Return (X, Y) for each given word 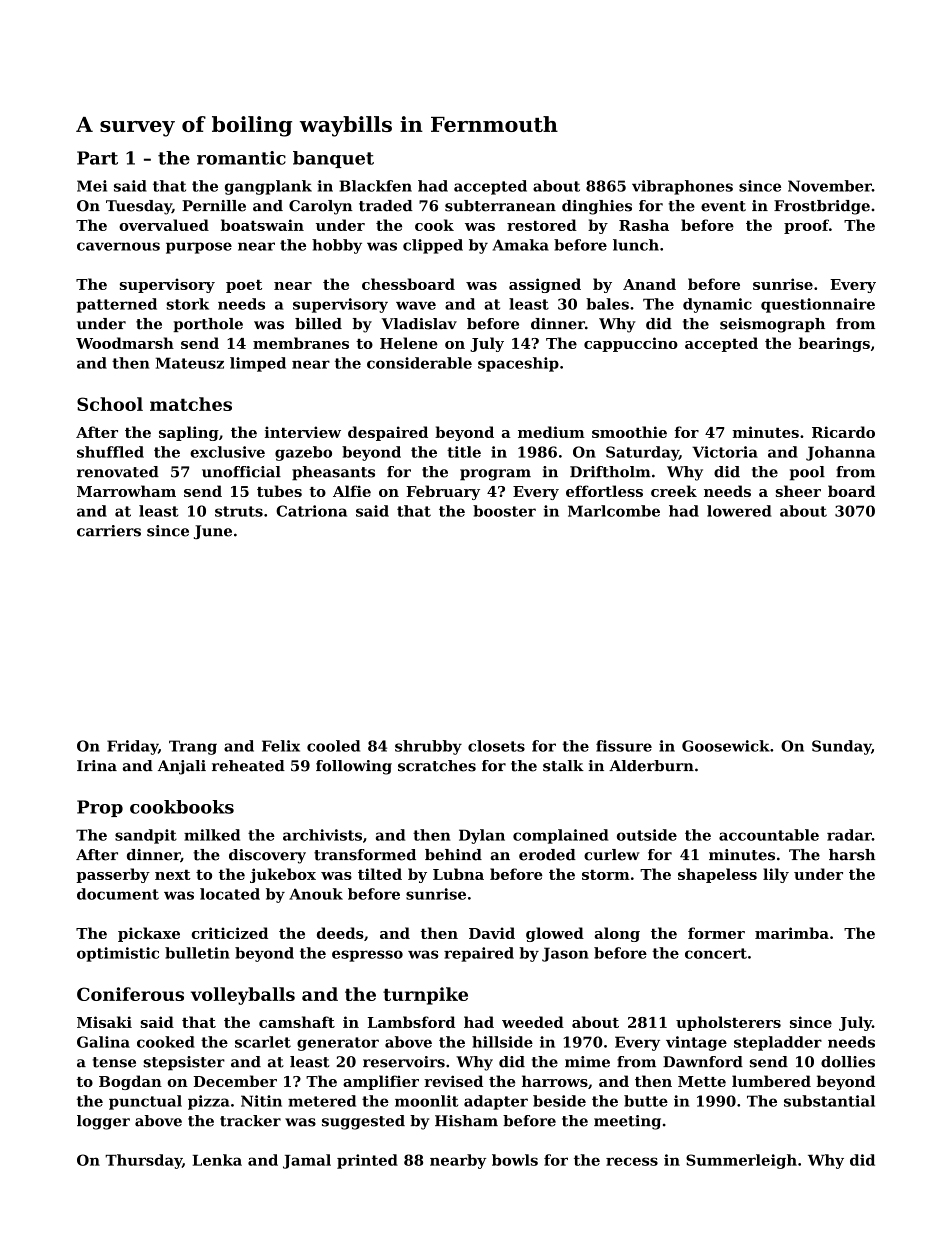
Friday (132, 747)
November (830, 186)
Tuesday (139, 207)
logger (103, 1122)
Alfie (352, 491)
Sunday (841, 747)
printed (367, 1161)
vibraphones (682, 187)
